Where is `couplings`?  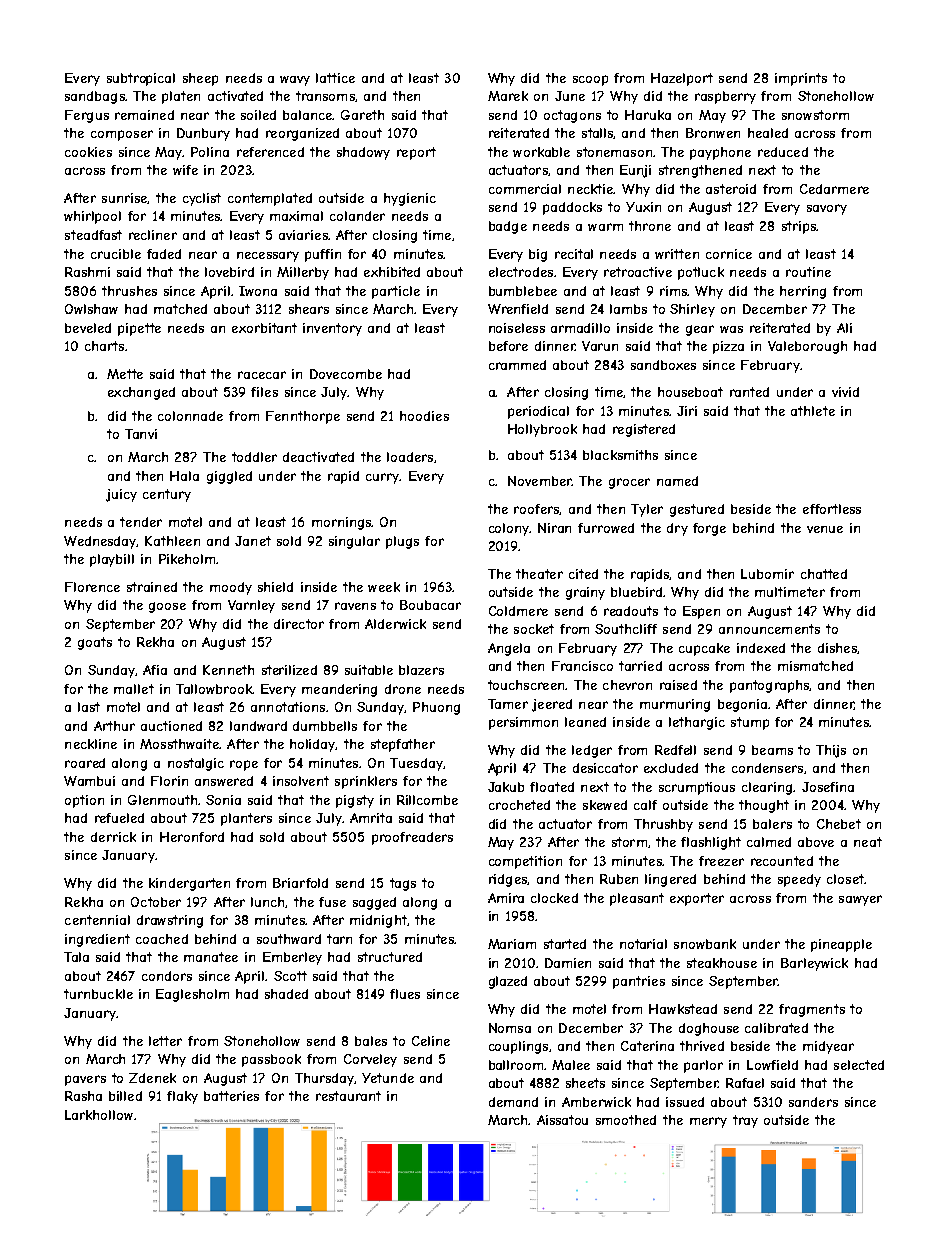
couplings is located at coordinates (518, 1047).
